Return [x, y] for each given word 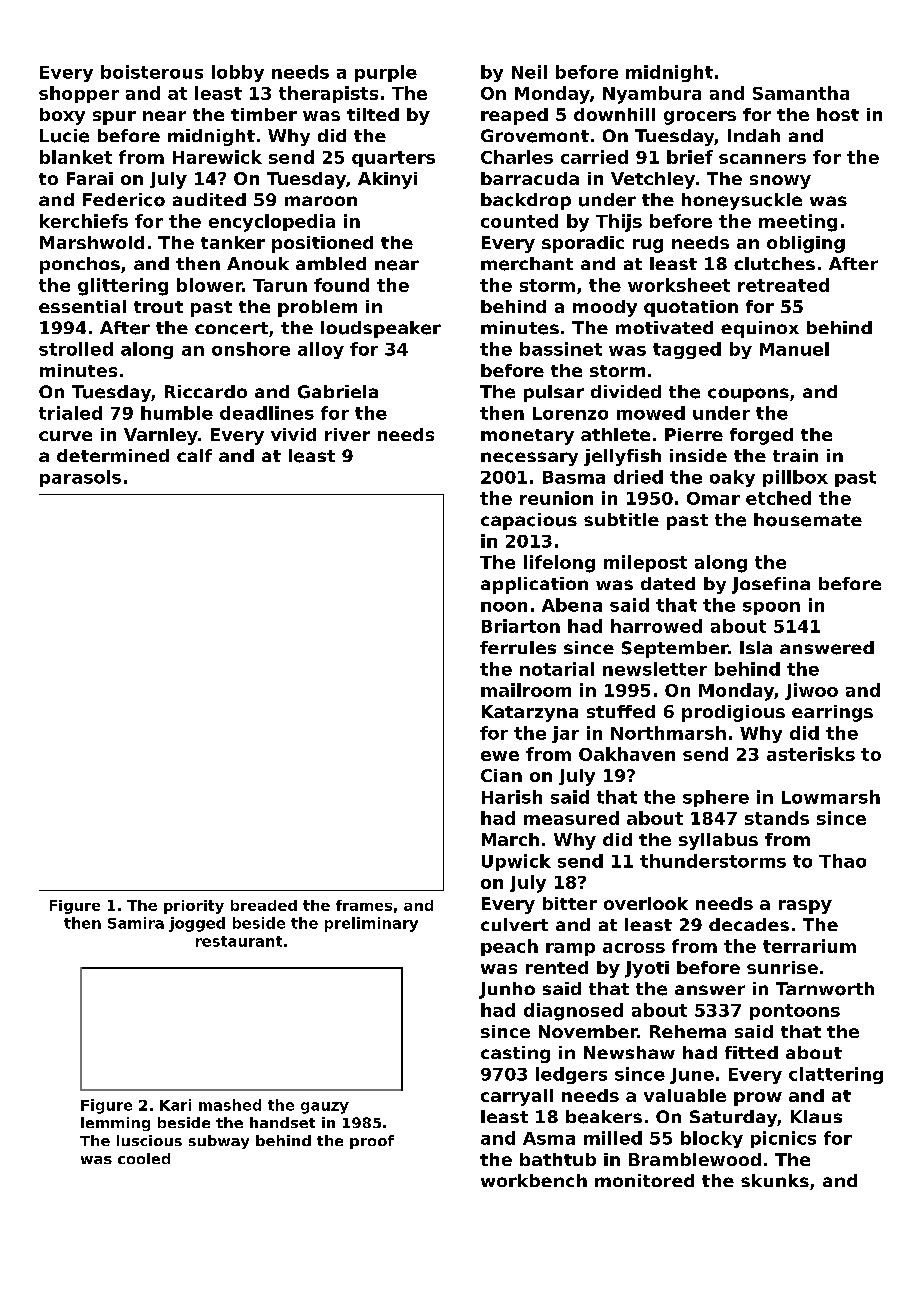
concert [231, 328]
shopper [79, 94]
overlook [646, 903]
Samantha [801, 93]
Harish [512, 797]
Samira [136, 923]
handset [282, 1122]
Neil [529, 72]
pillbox [795, 478]
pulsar [554, 393]
